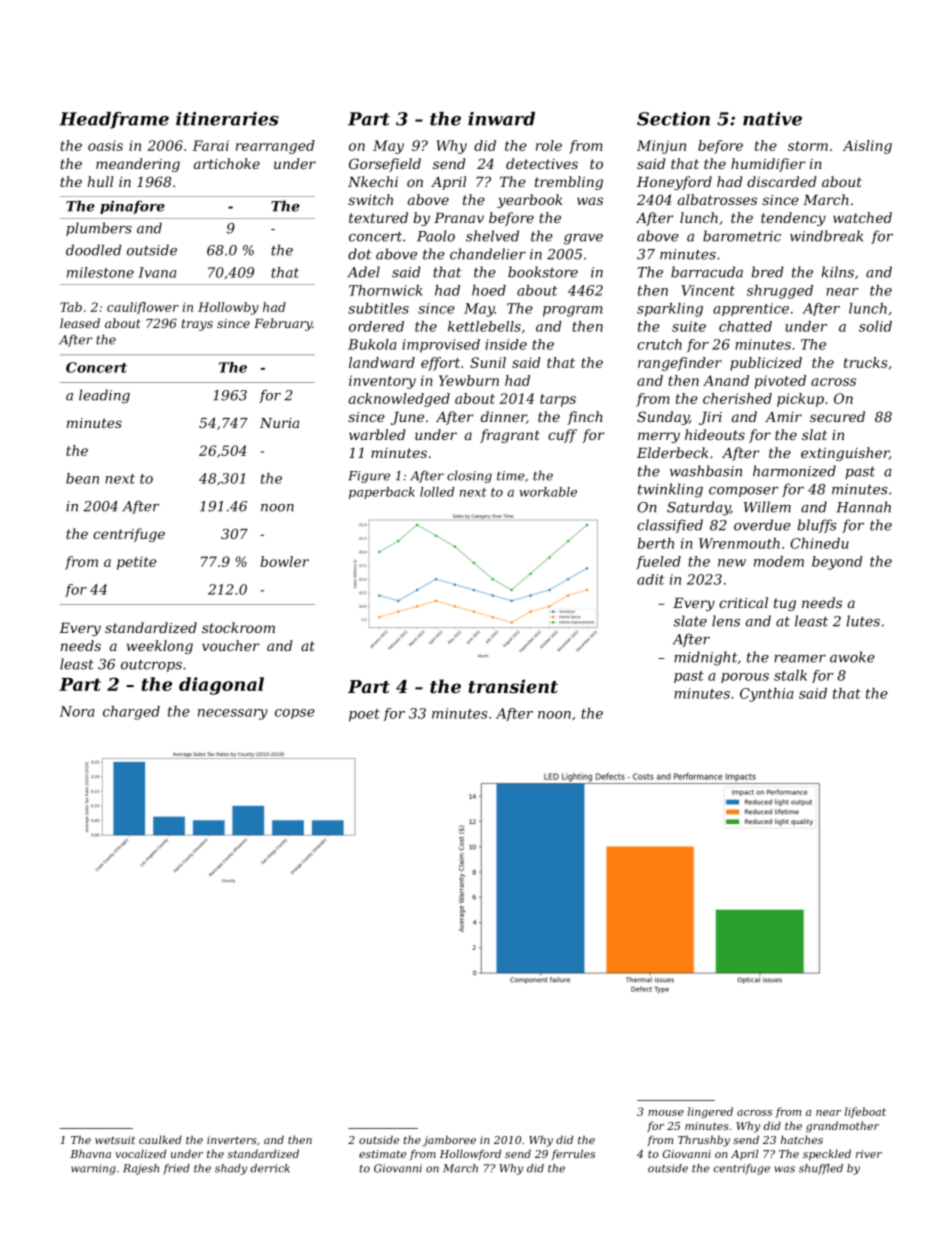  Describe the element at coordinates (279, 423) in the screenshot. I see `Nuria` at that location.
